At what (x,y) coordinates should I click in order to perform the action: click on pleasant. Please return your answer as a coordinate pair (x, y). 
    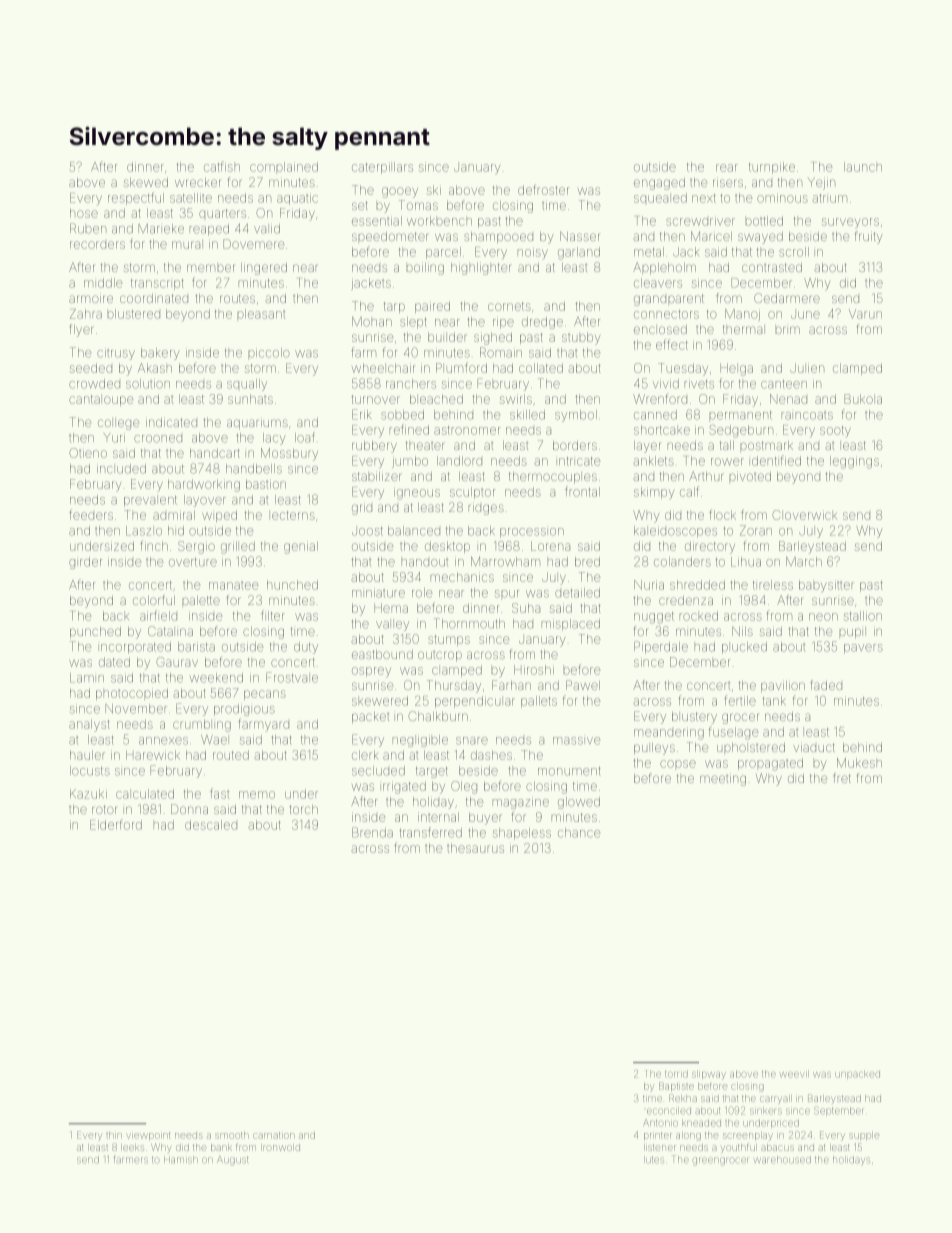
    Looking at the image, I should click on (261, 314).
